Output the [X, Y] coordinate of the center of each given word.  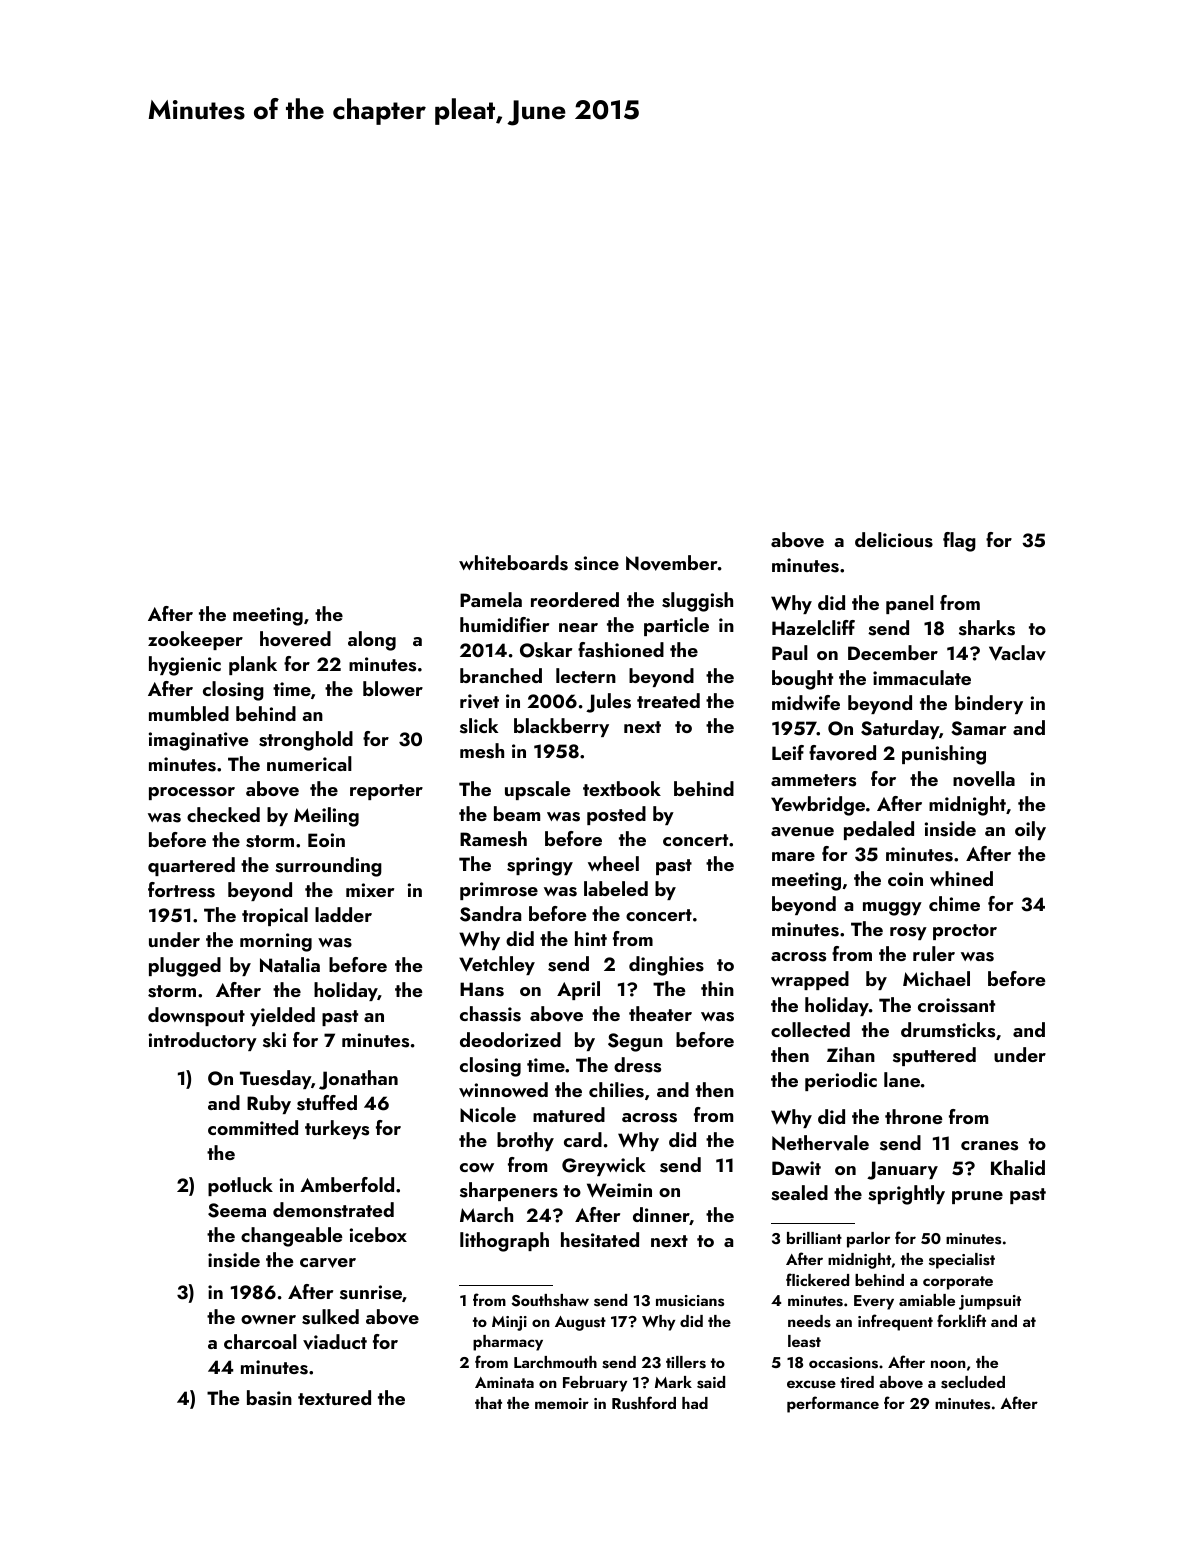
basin [269, 1398]
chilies [616, 1090]
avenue [802, 832]
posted [616, 815]
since [596, 563]
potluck [240, 1186]
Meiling [326, 817]
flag [959, 542]
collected [810, 1029]
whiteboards [513, 563]
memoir [562, 1403]
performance [833, 1404]
